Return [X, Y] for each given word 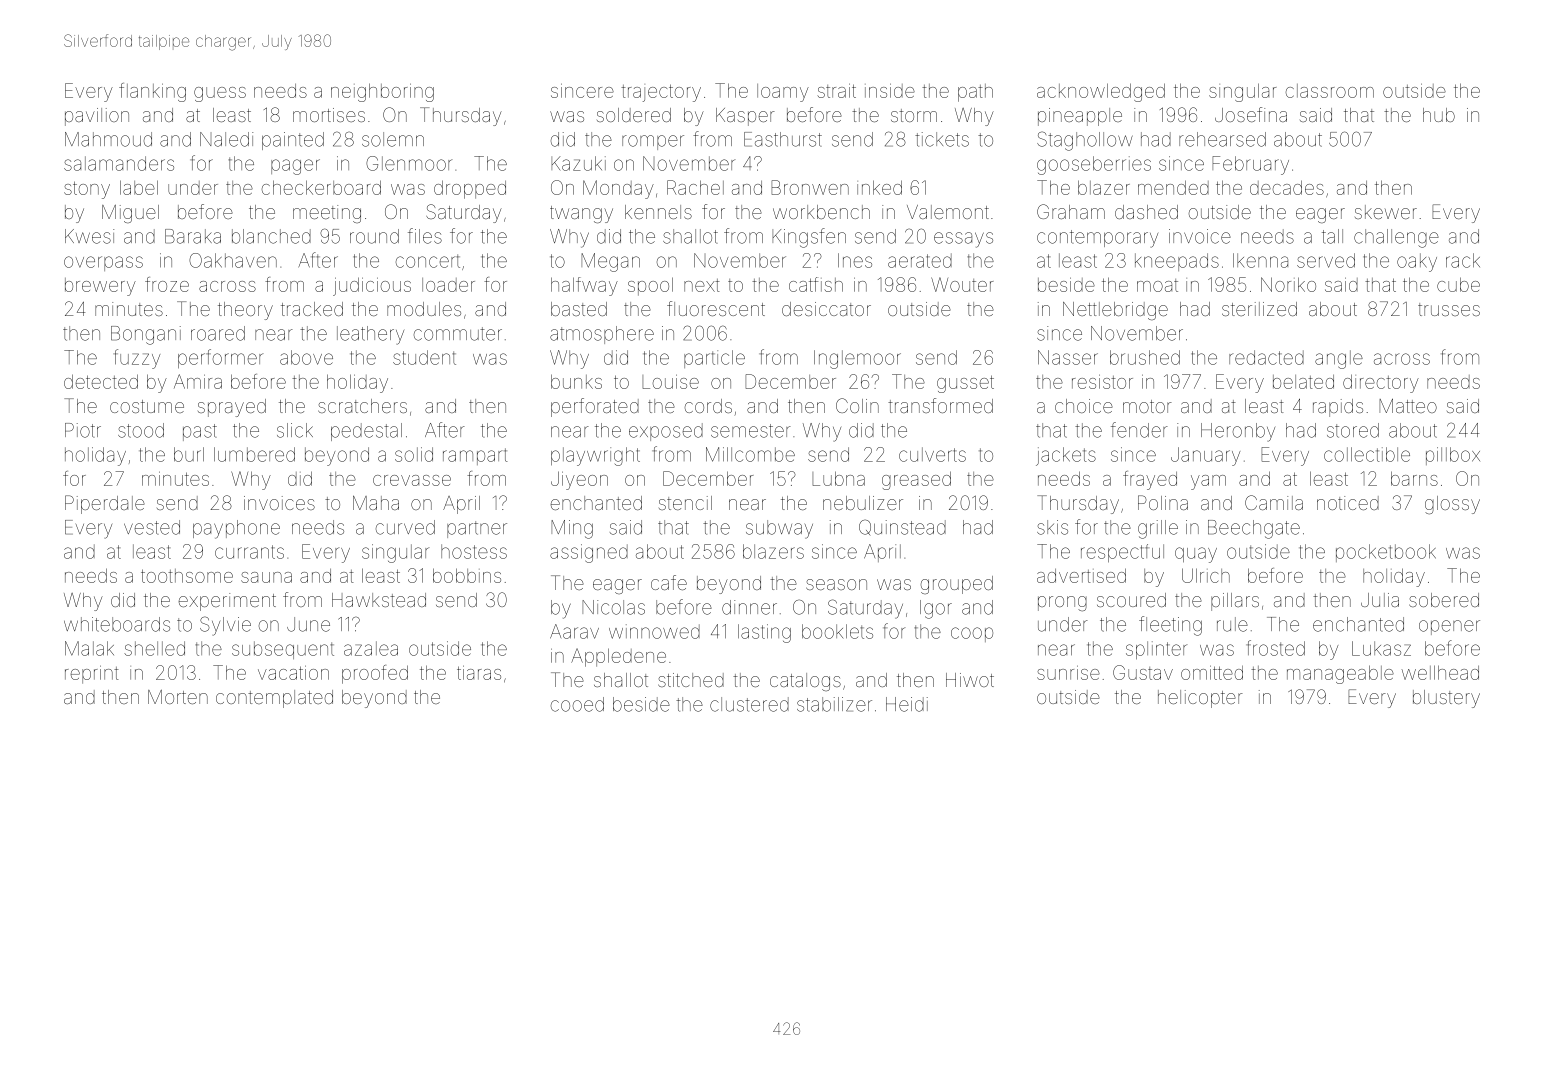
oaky [1417, 262]
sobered [1444, 600]
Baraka [193, 236]
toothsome [187, 576]
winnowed [654, 631]
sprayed [232, 408]
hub [1439, 115]
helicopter [1200, 699]
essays [963, 240]
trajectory [661, 93]
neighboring [382, 92]
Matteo [1408, 406]
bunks [576, 381]
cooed [577, 704]
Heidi [907, 704]
